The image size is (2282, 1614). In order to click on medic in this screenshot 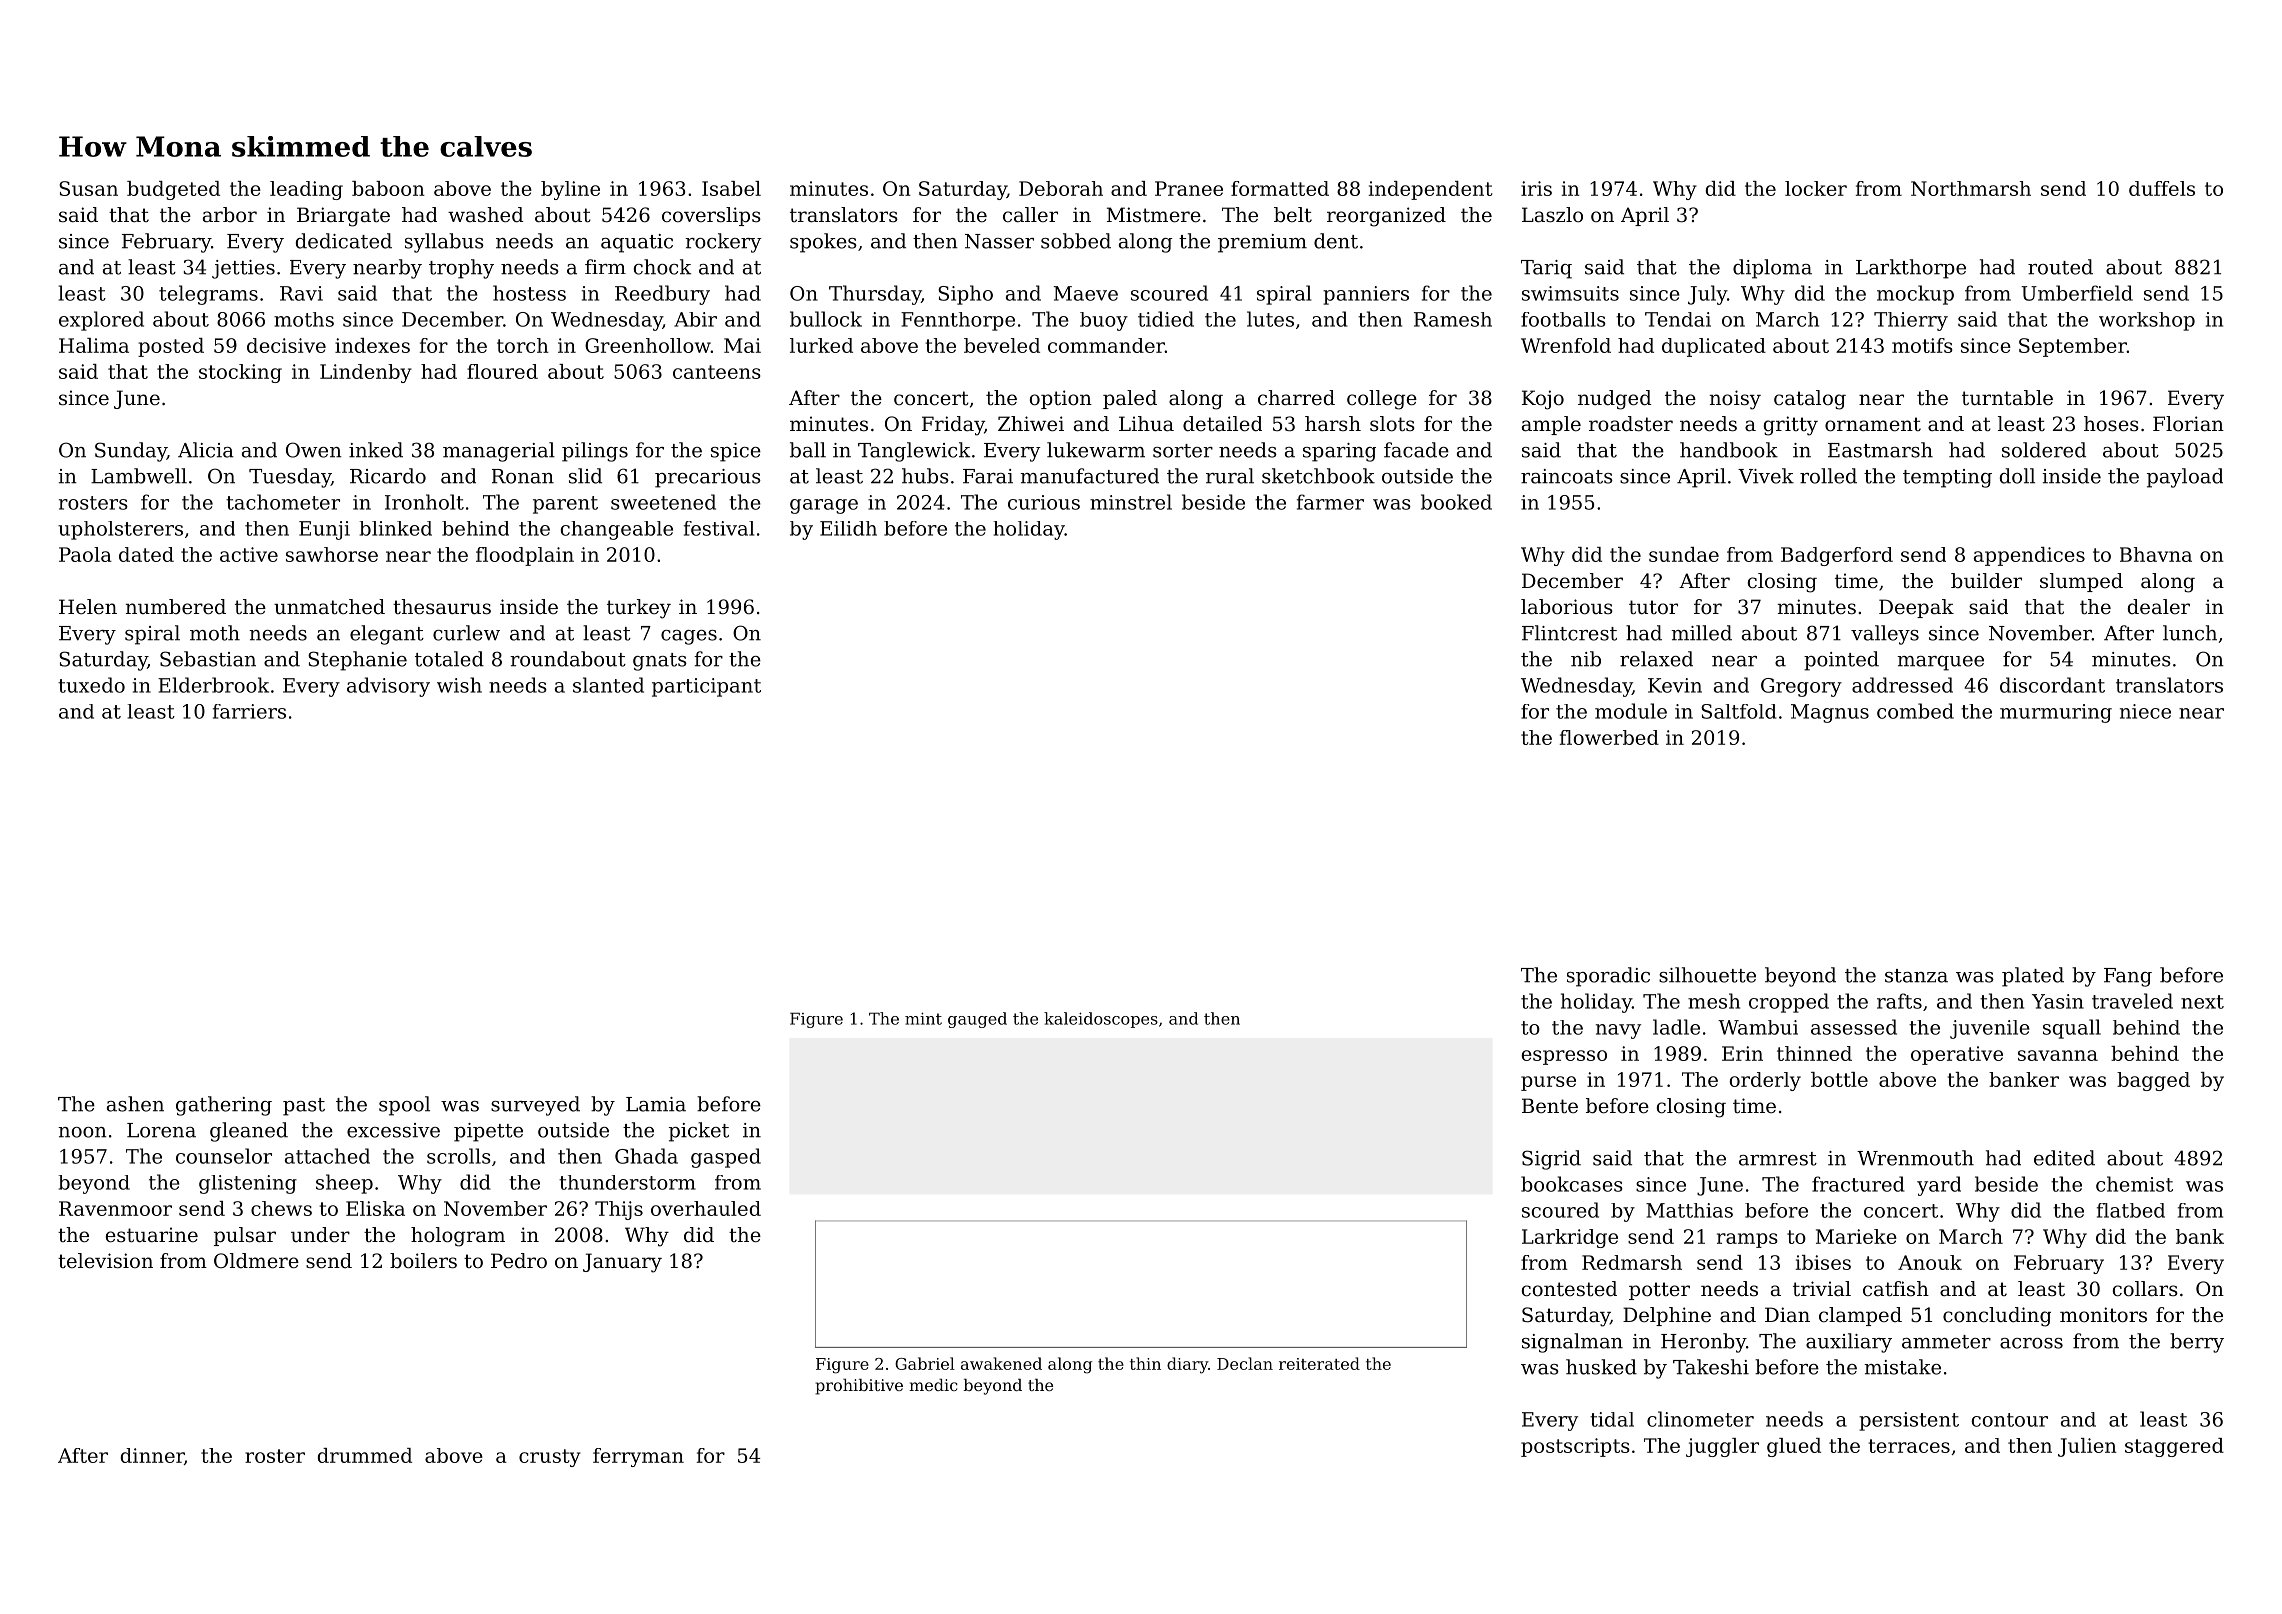, I will do `click(933, 1385)`.
